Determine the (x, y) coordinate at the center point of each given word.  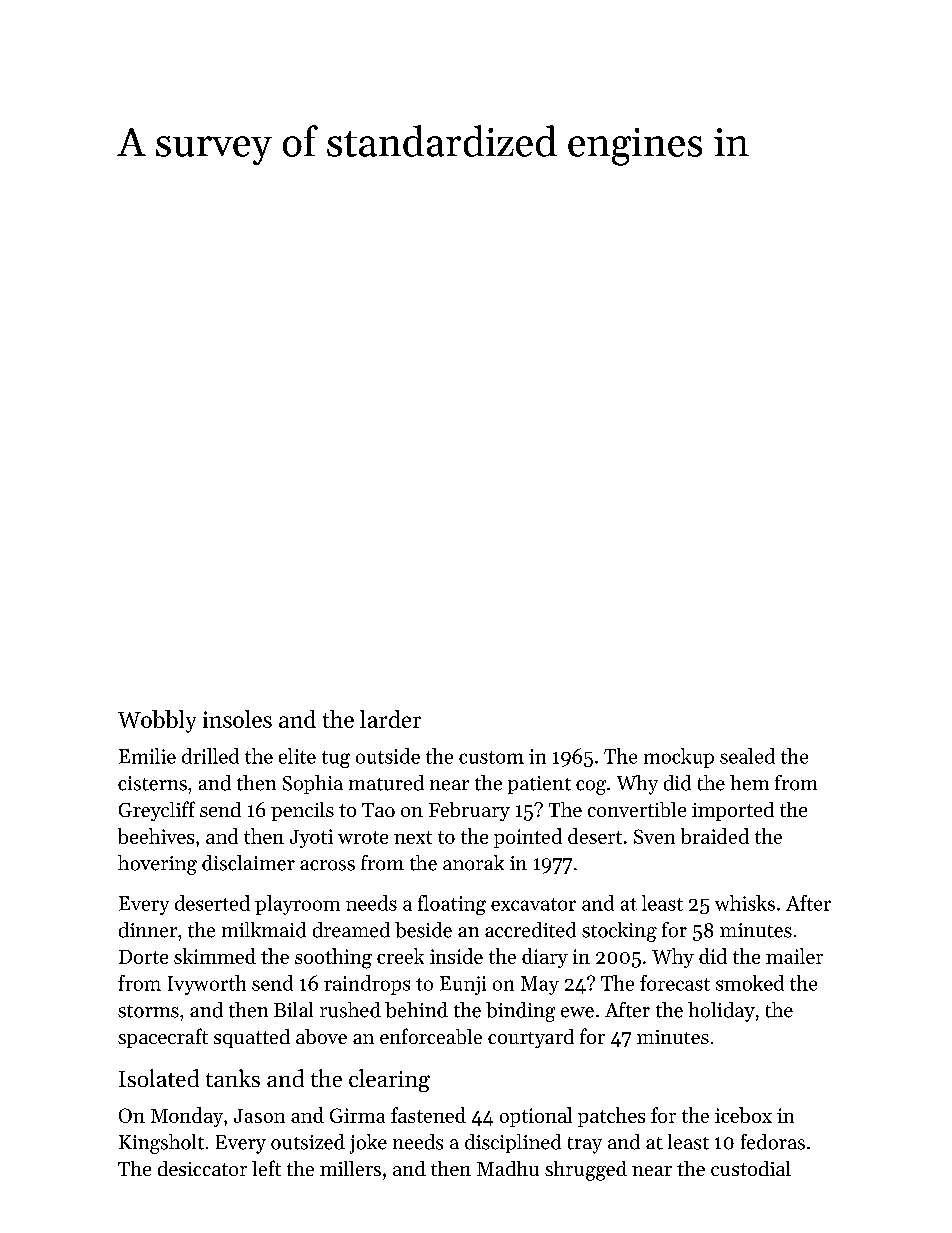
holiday (721, 1012)
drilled (210, 756)
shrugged (586, 1171)
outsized (308, 1142)
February (469, 811)
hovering (157, 865)
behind (416, 1010)
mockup (679, 758)
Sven (654, 836)
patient (539, 785)
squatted (252, 1038)
